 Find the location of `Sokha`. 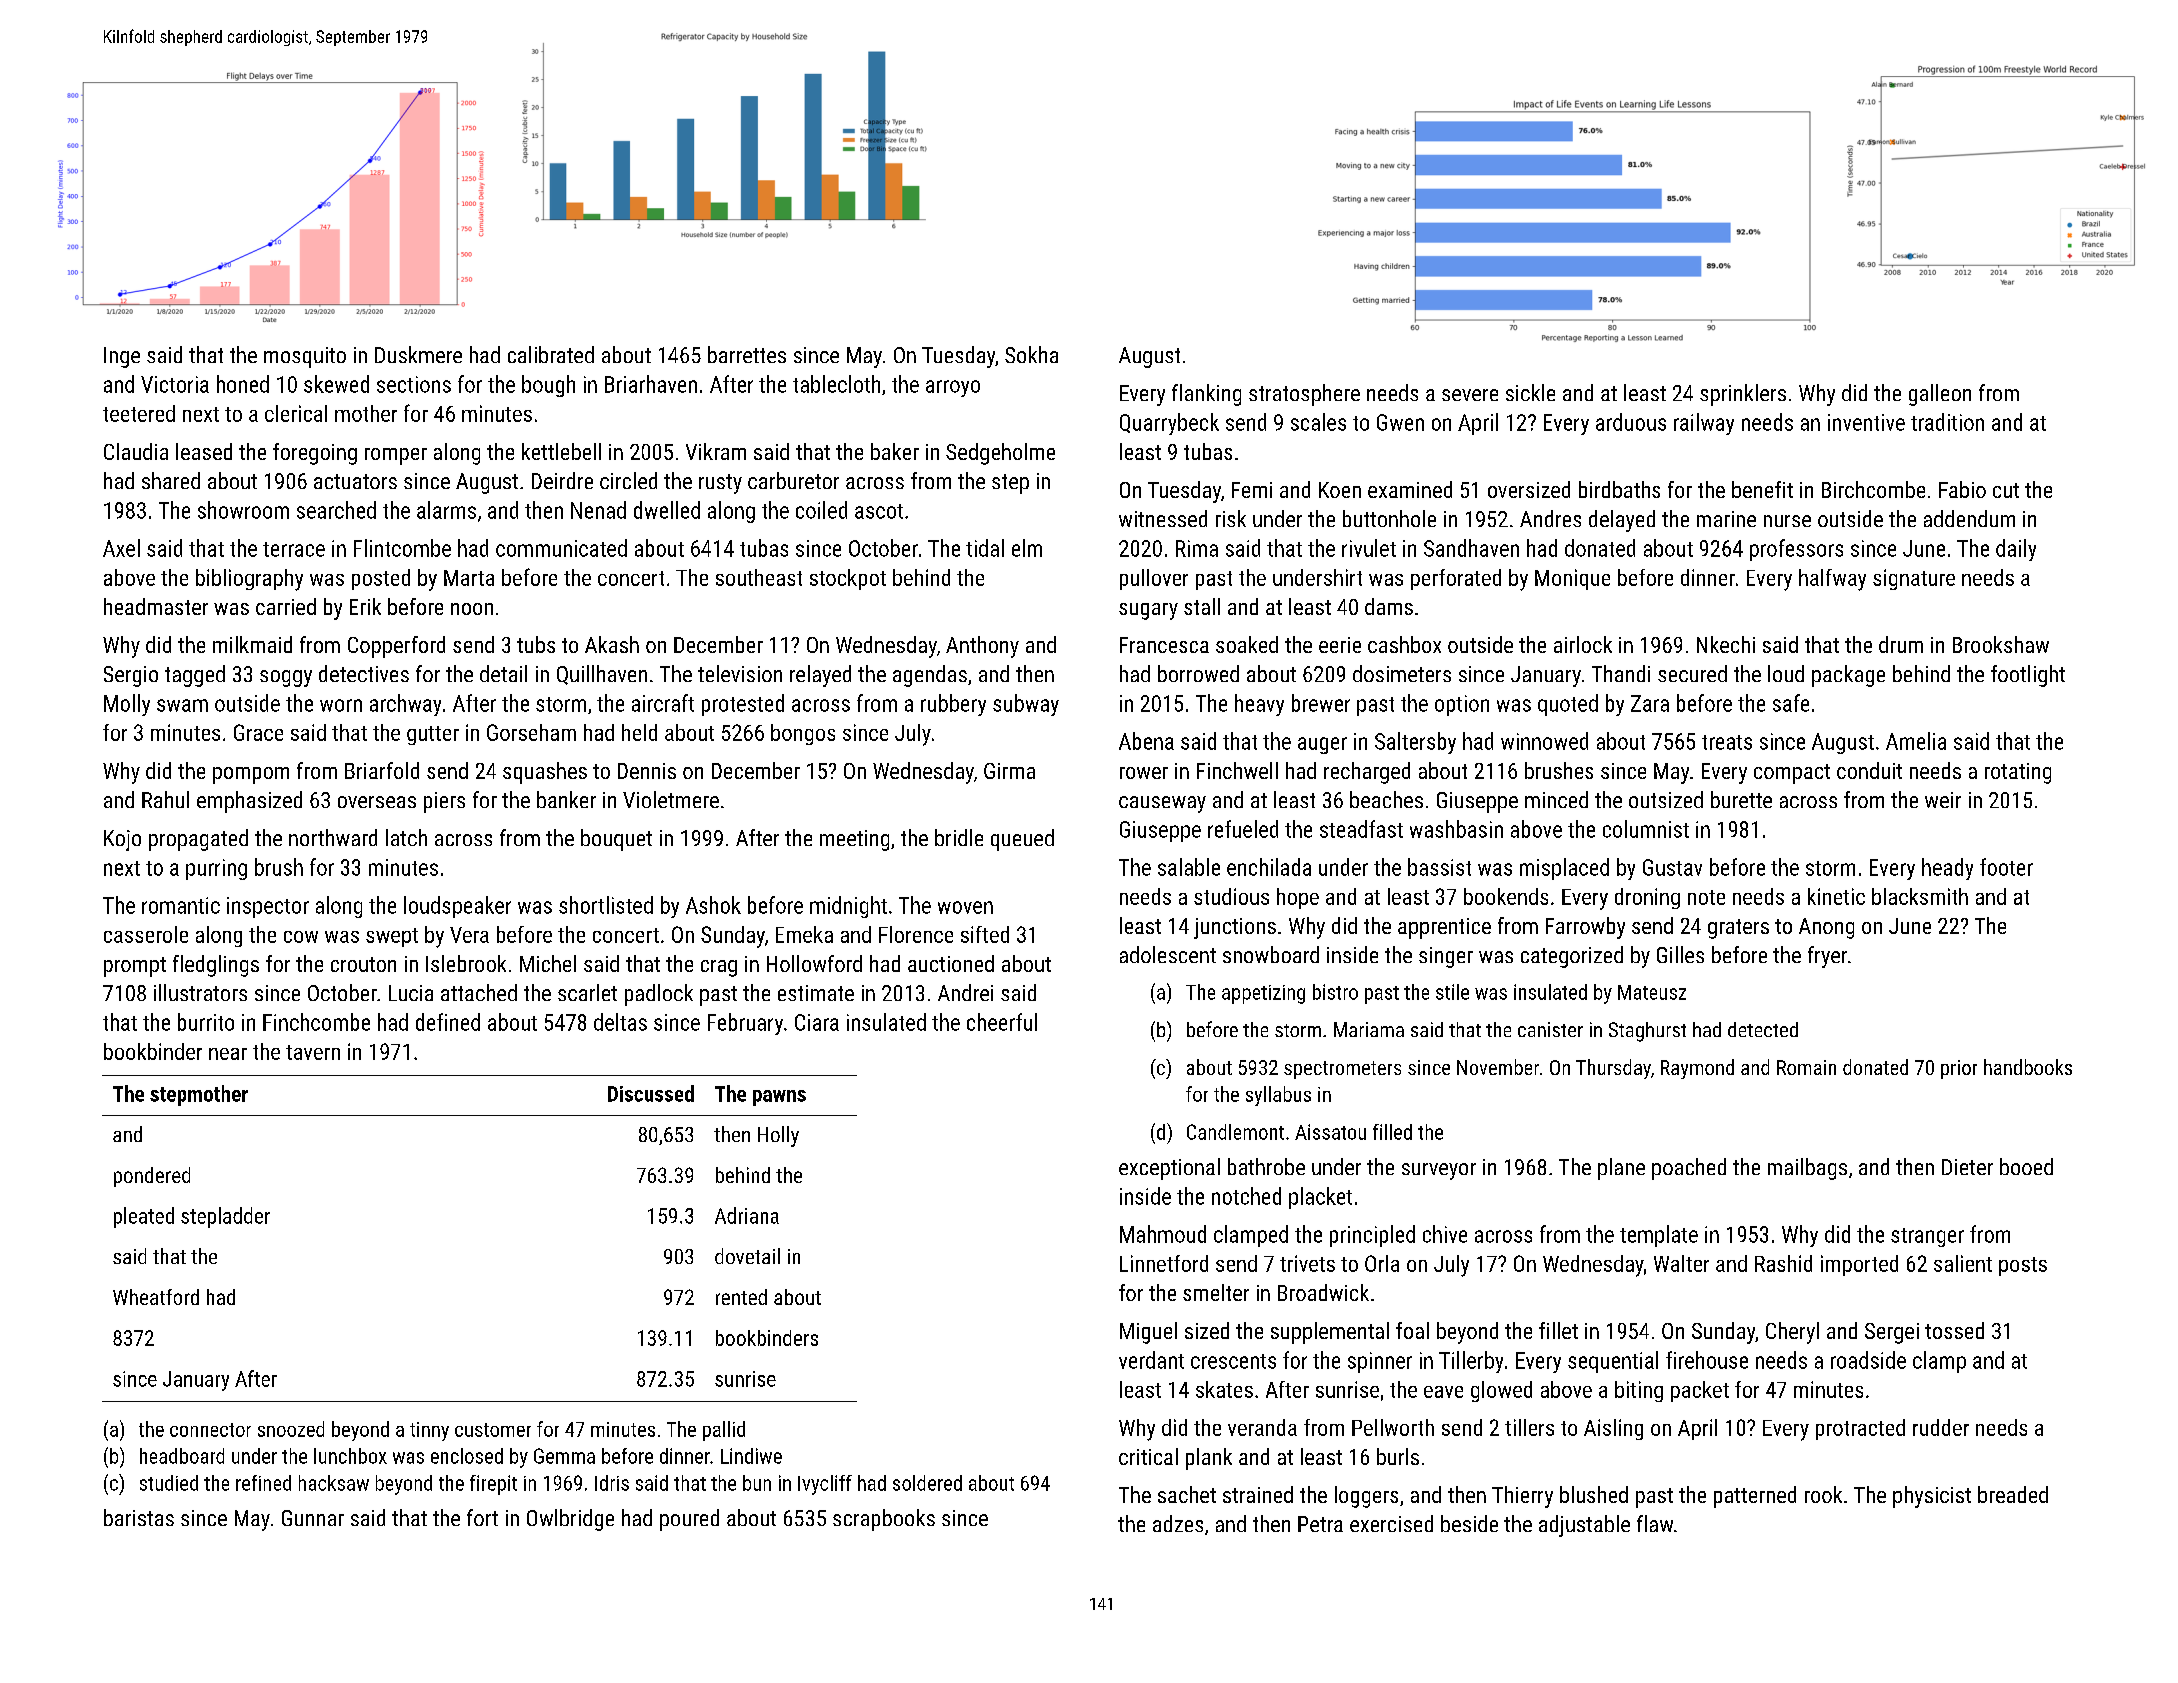

Sokha is located at coordinates (1031, 354).
